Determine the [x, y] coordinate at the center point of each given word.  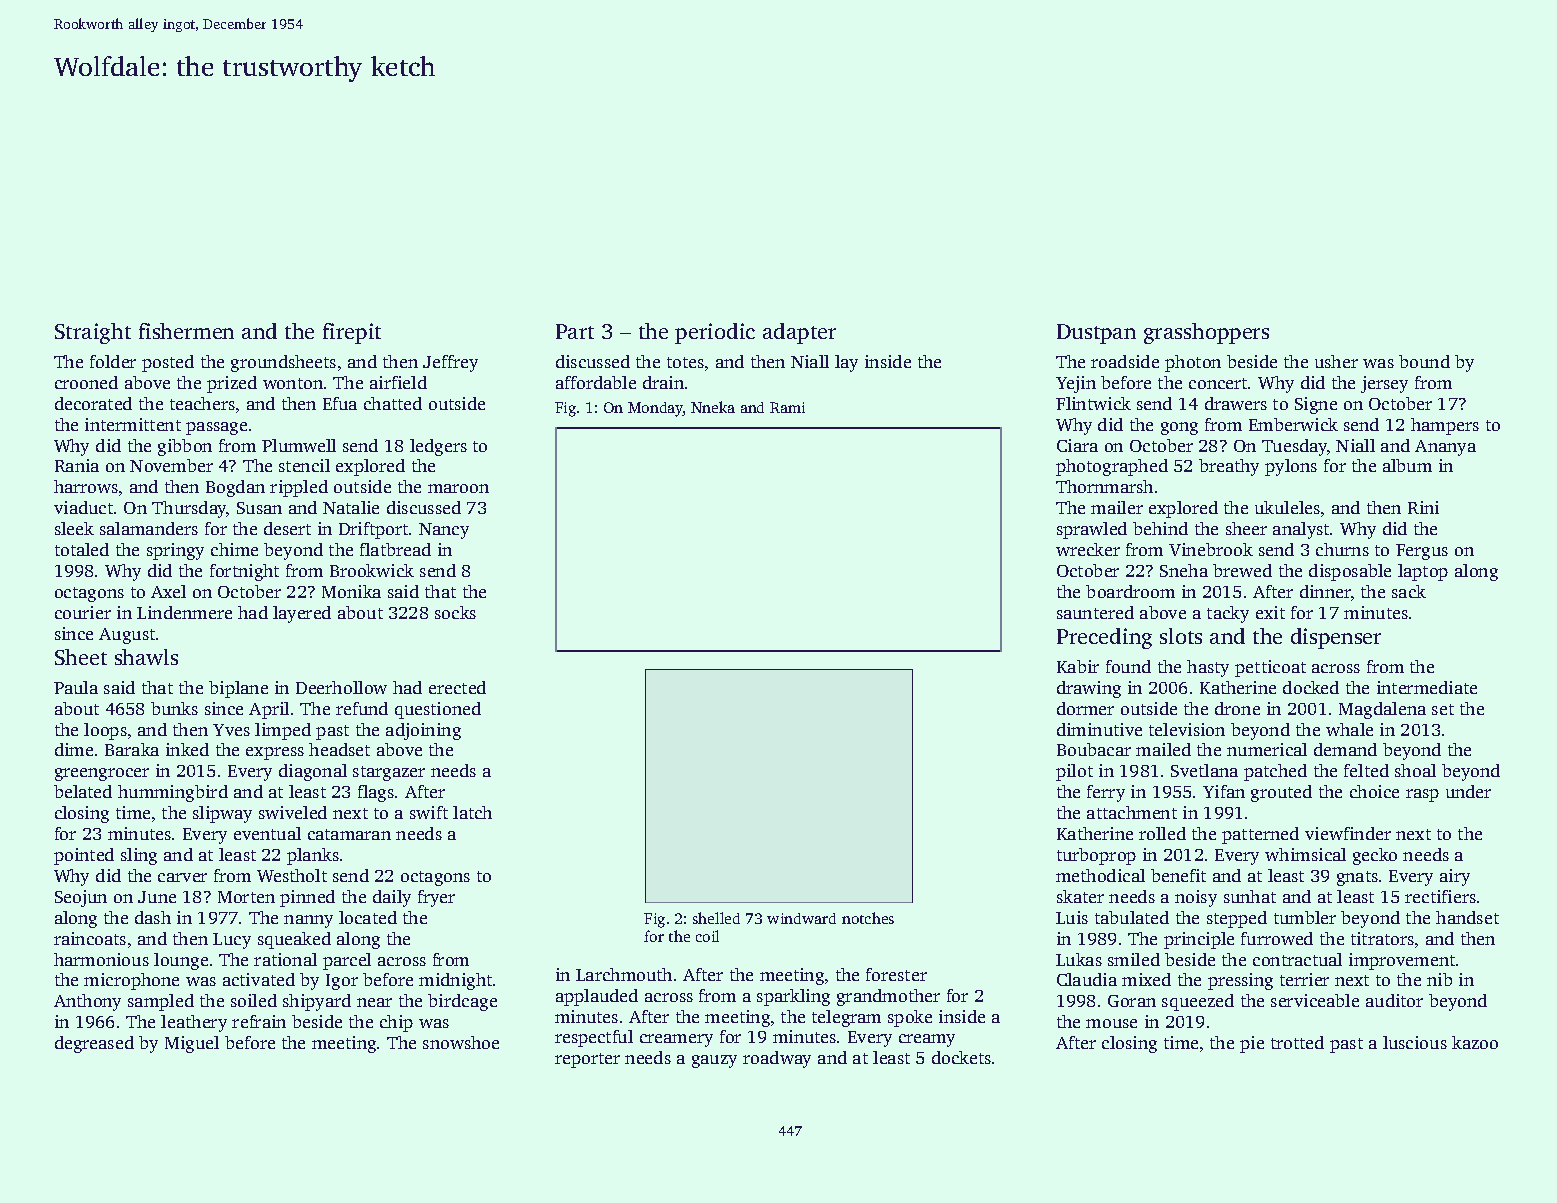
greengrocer [102, 774]
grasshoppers [1206, 333]
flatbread [395, 549]
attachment [1132, 812]
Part [575, 331]
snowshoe [461, 1042]
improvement [1402, 961]
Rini [1423, 507]
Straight [93, 333]
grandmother [888, 997]
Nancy [444, 531]
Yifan [1224, 791]
